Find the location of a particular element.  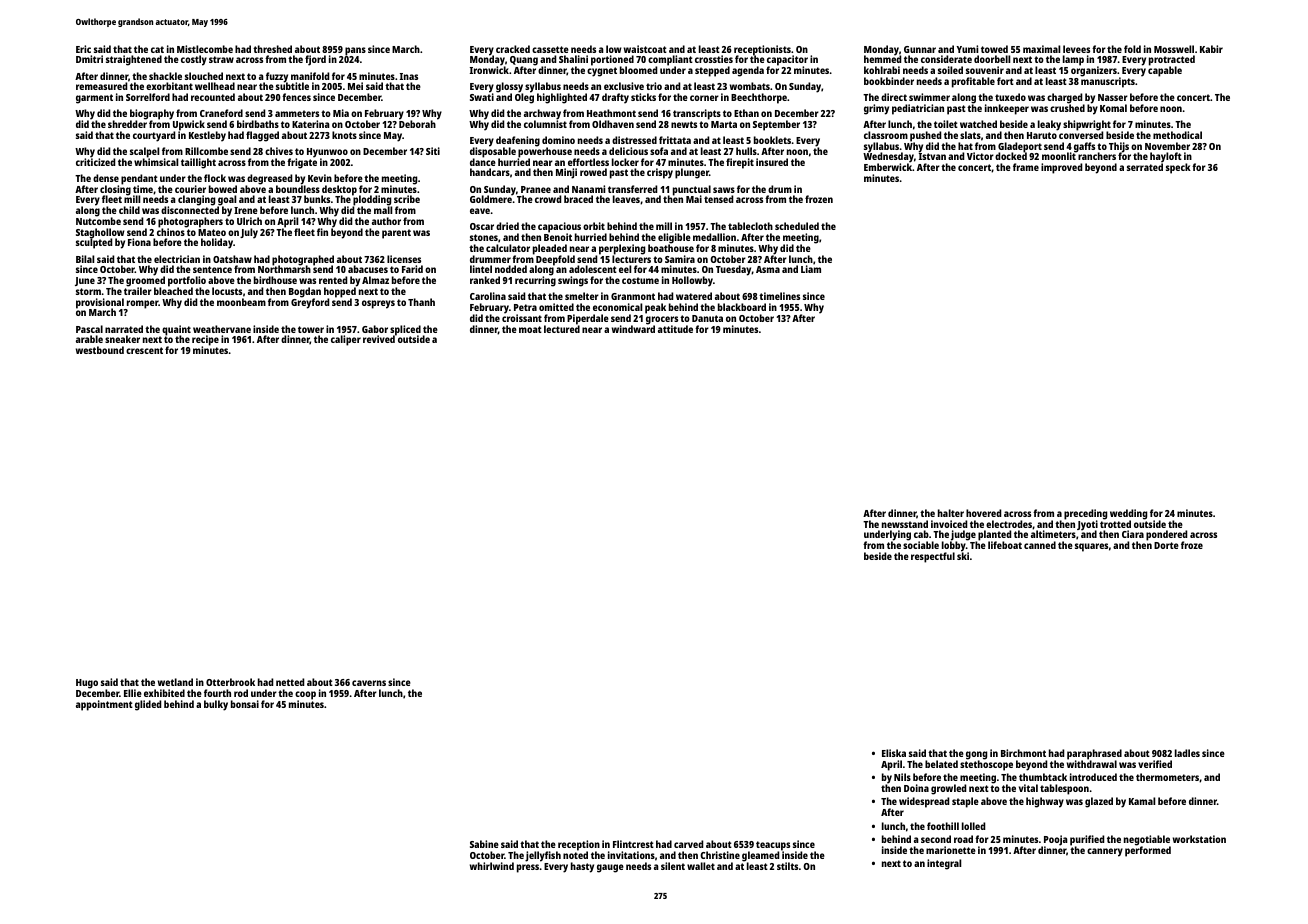

frame is located at coordinates (1026, 167).
